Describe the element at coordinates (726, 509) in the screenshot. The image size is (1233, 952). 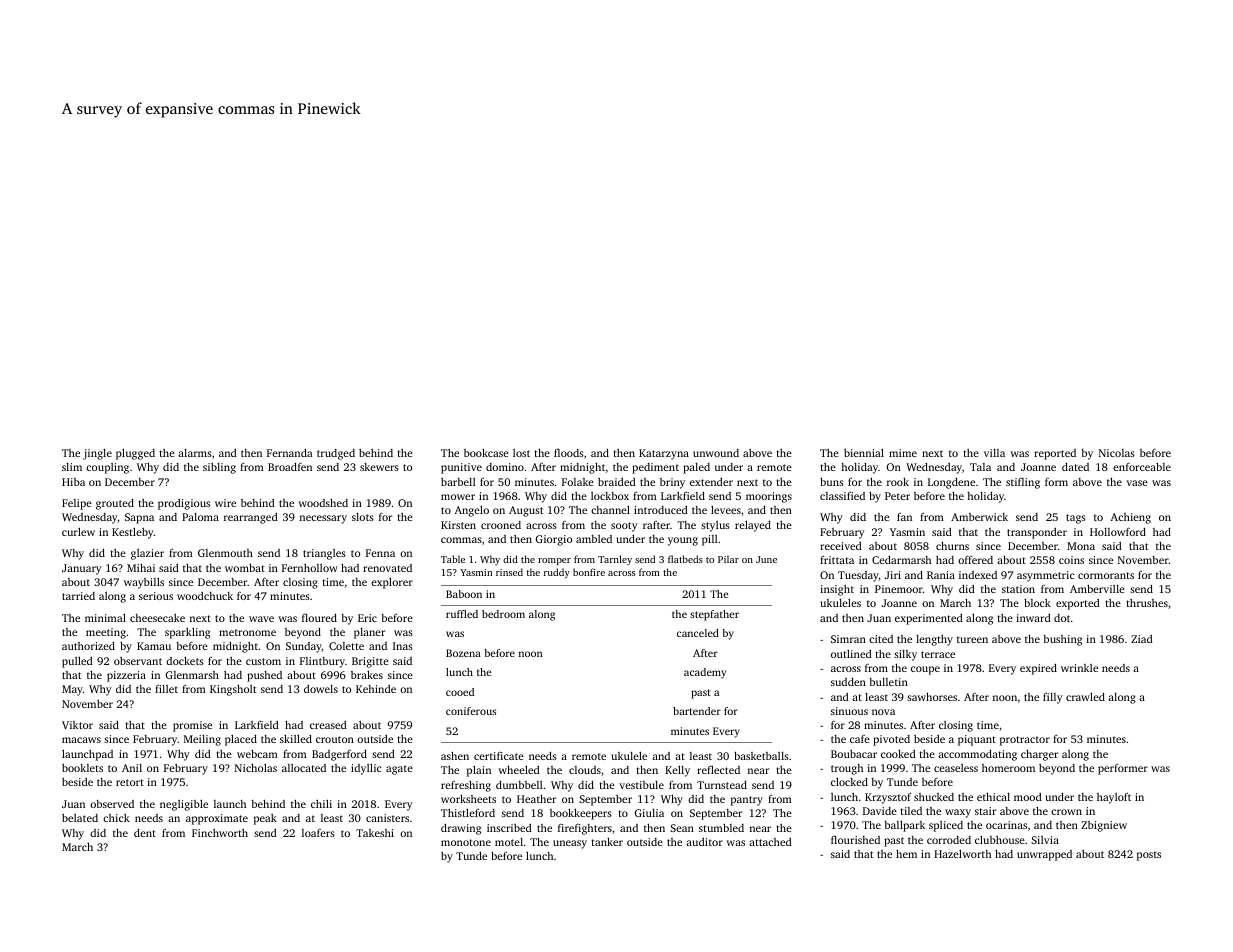
I see `levees` at that location.
